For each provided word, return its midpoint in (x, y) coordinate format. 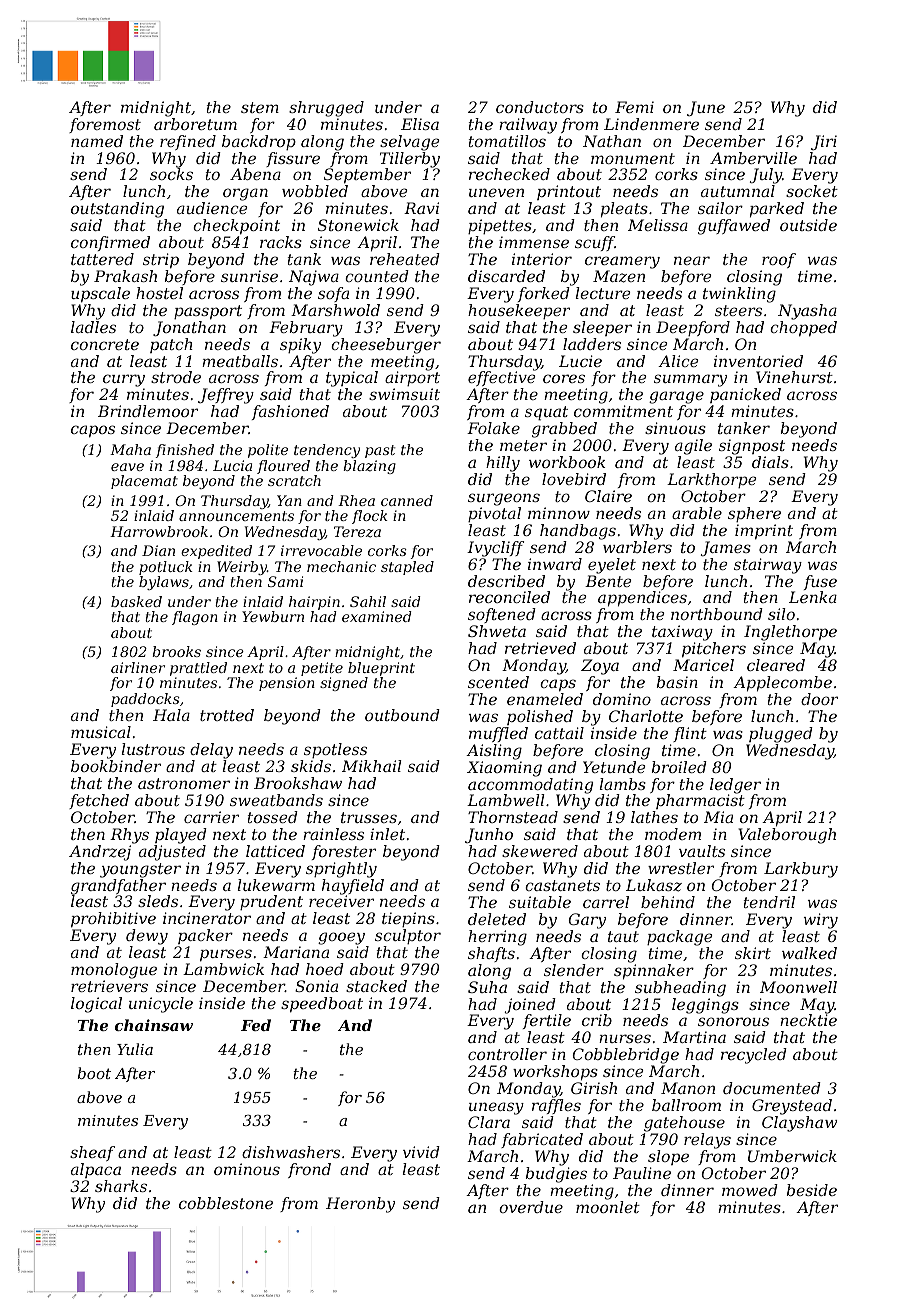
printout (569, 192)
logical (96, 1005)
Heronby (360, 1205)
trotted (227, 715)
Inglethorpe (790, 633)
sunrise (249, 276)
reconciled (509, 597)
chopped (803, 329)
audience (212, 208)
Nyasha (807, 312)
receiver (341, 901)
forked (544, 294)
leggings (705, 1006)
